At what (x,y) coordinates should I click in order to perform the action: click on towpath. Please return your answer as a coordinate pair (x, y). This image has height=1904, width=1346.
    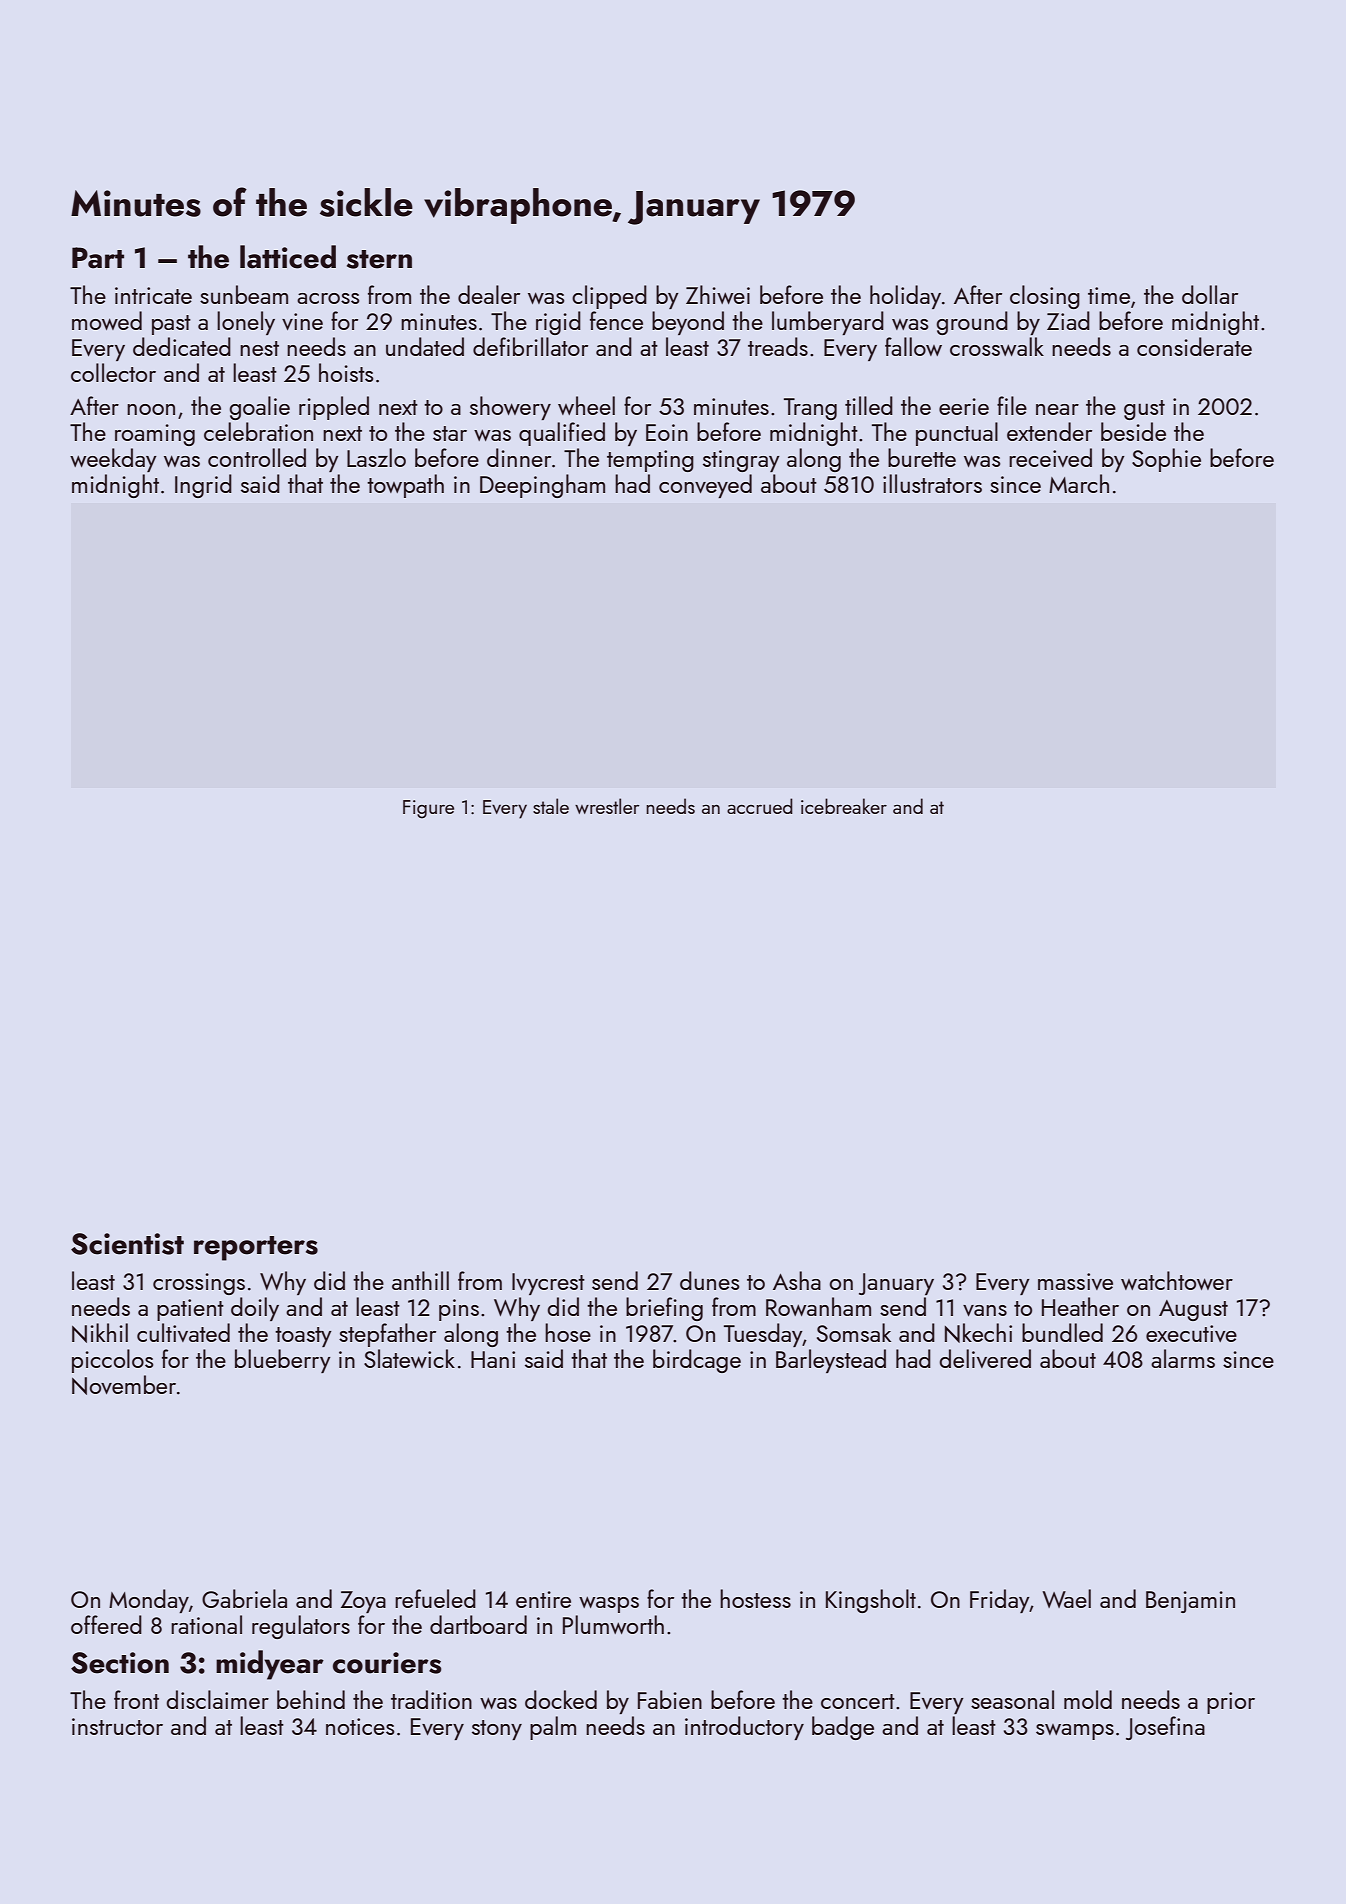
    Looking at the image, I should click on (405, 486).
